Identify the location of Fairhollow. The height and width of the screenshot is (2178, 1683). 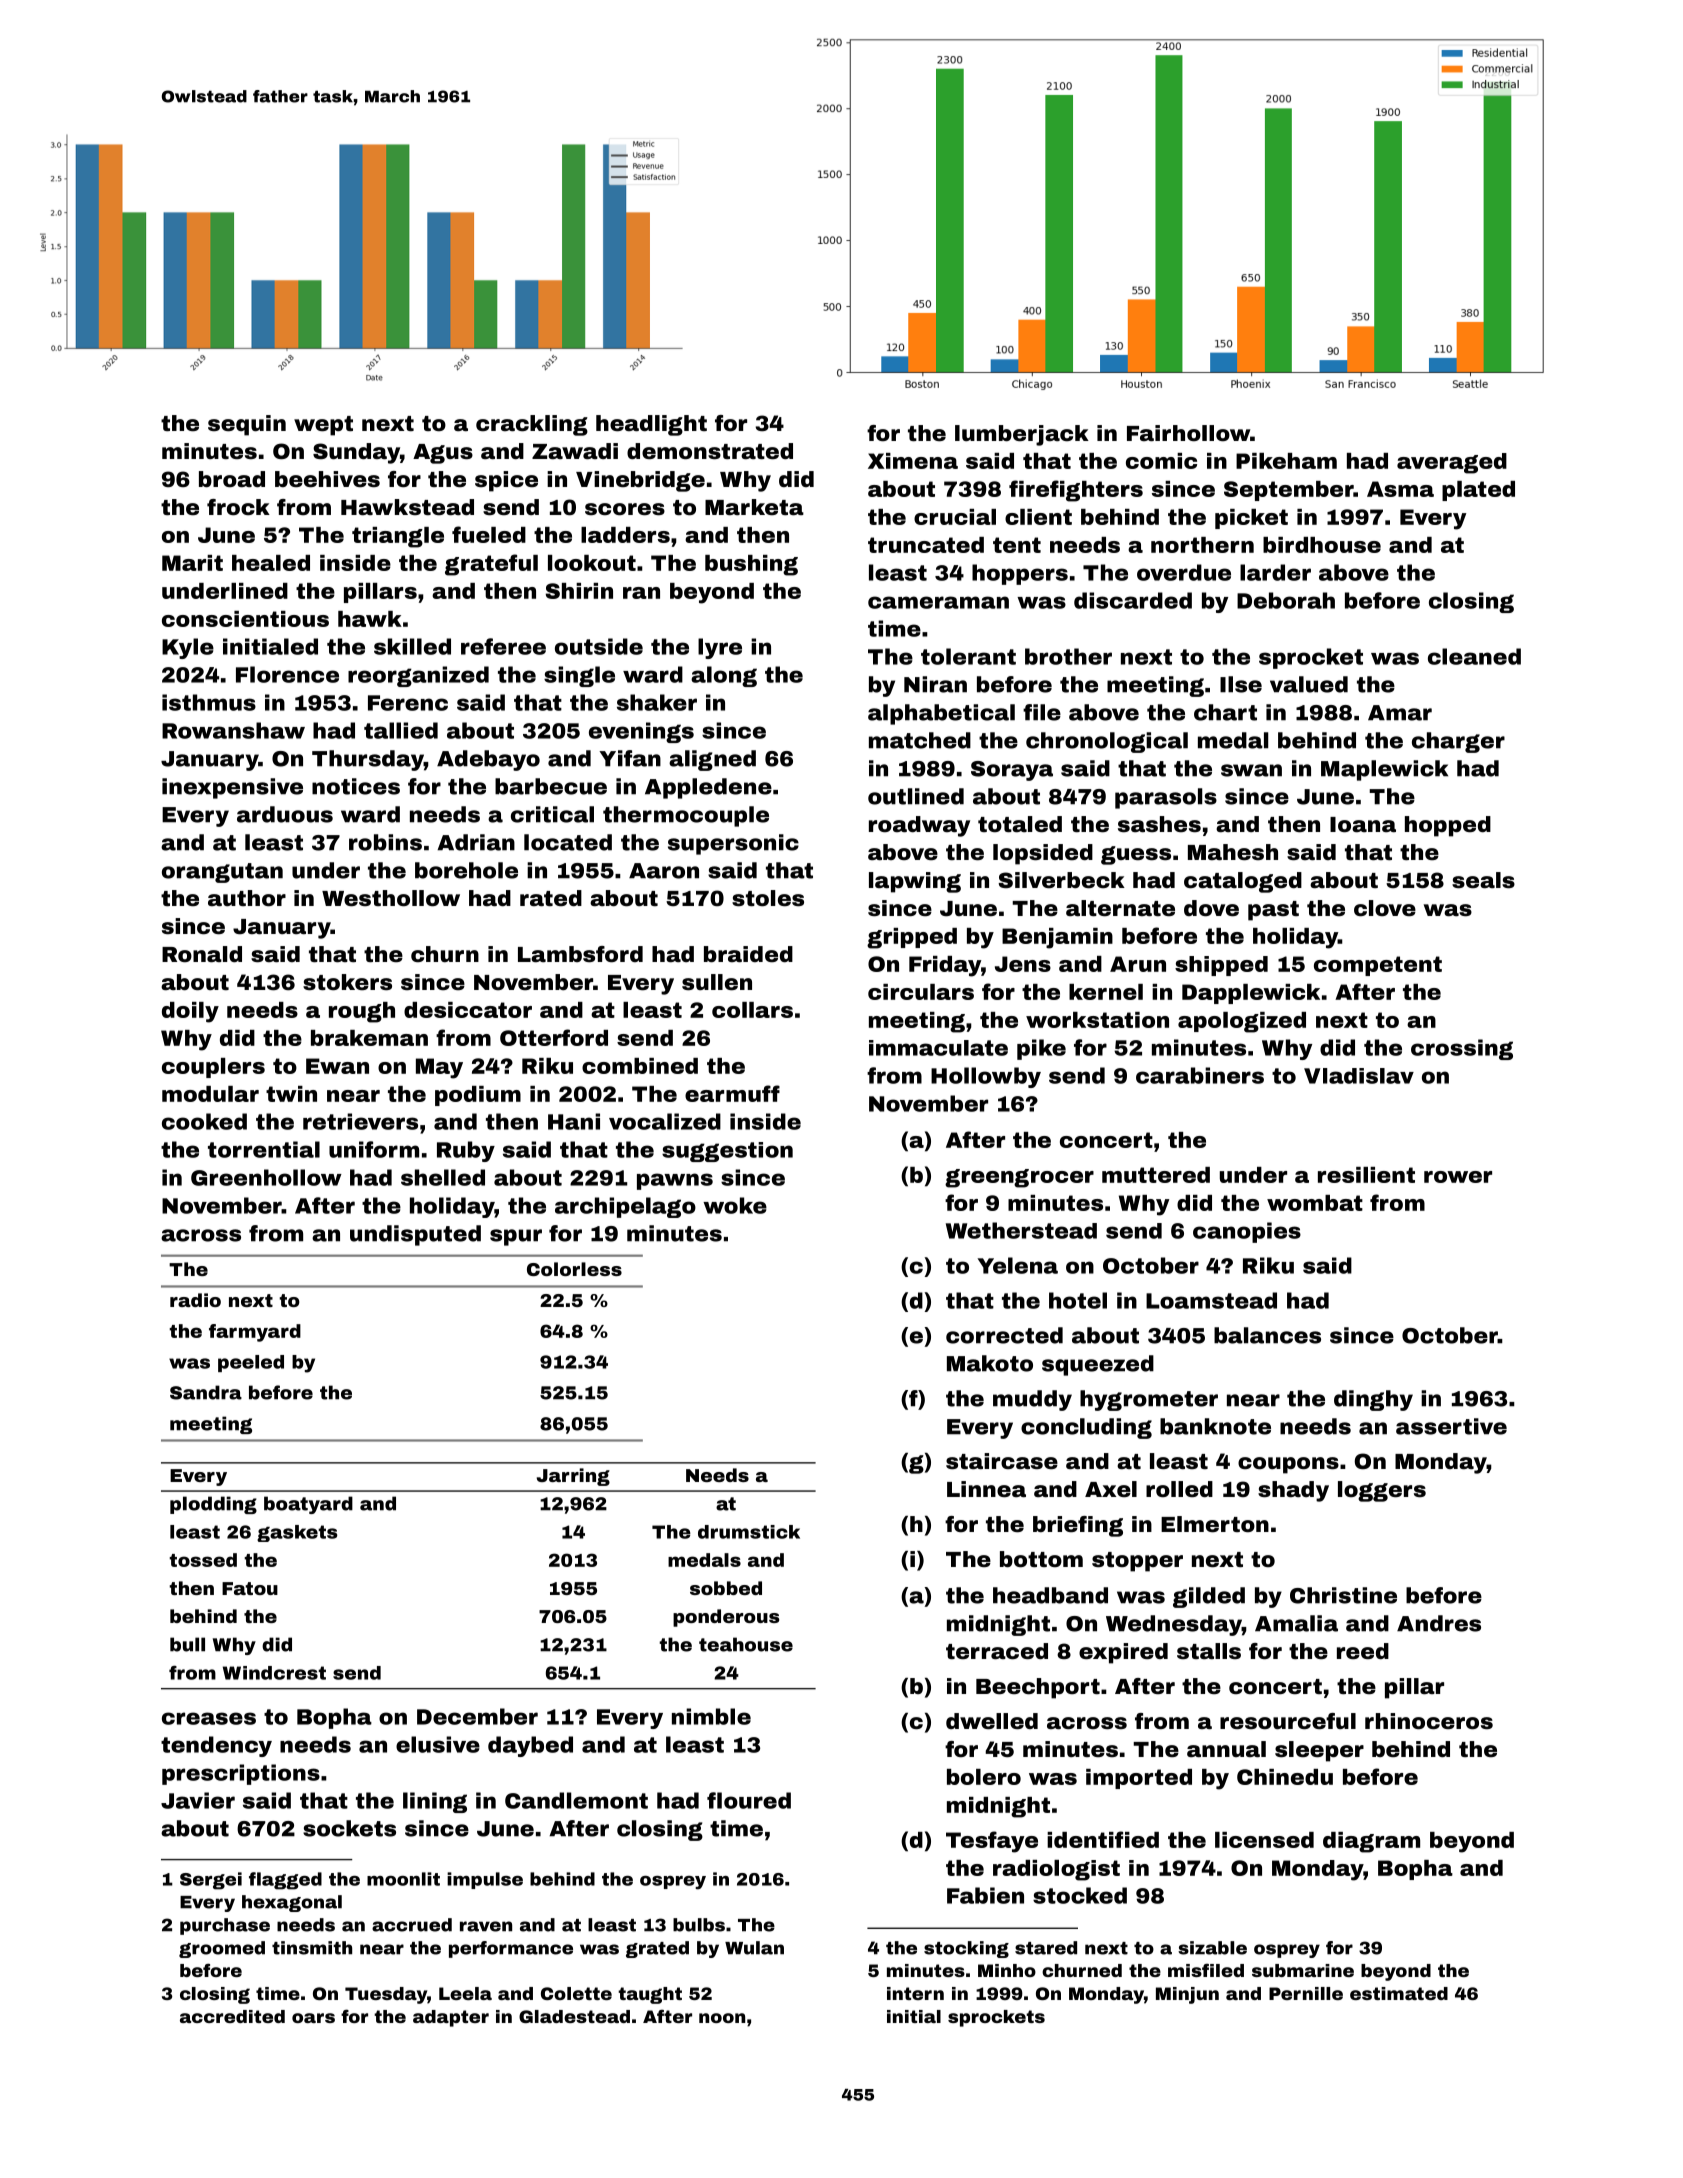
(1188, 433).
